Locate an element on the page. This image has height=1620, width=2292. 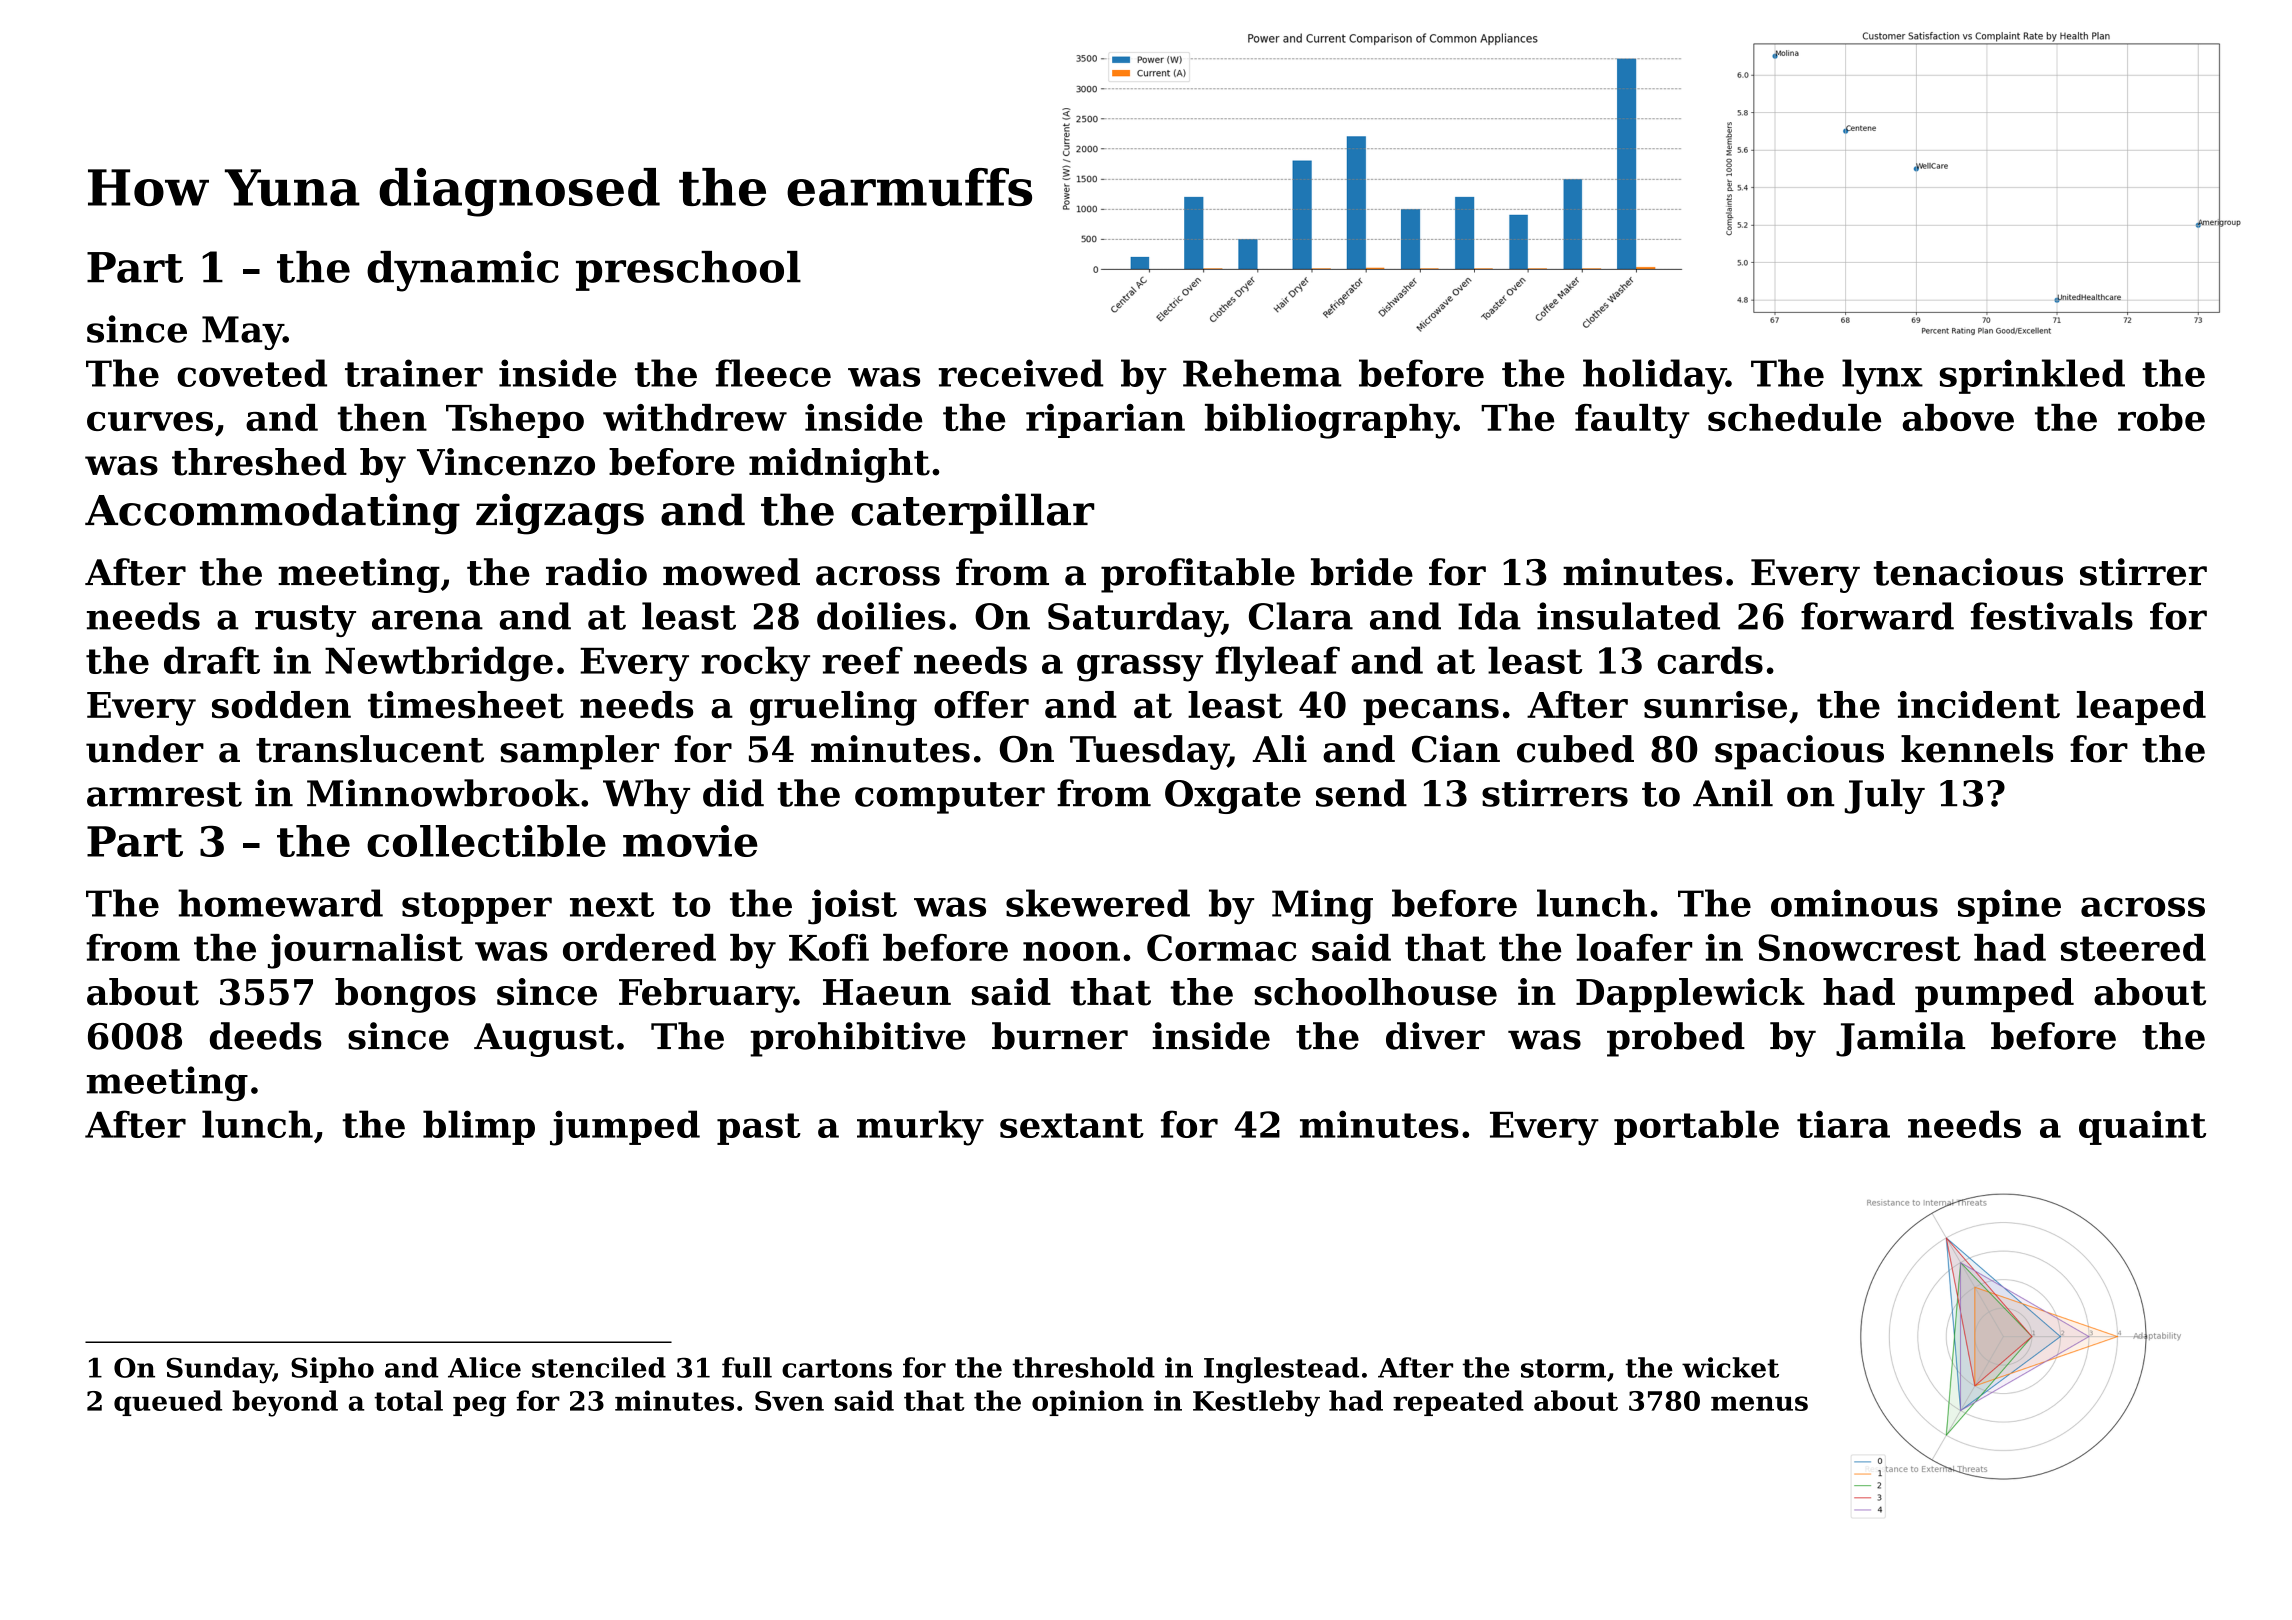
Sipho is located at coordinates (332, 1370).
